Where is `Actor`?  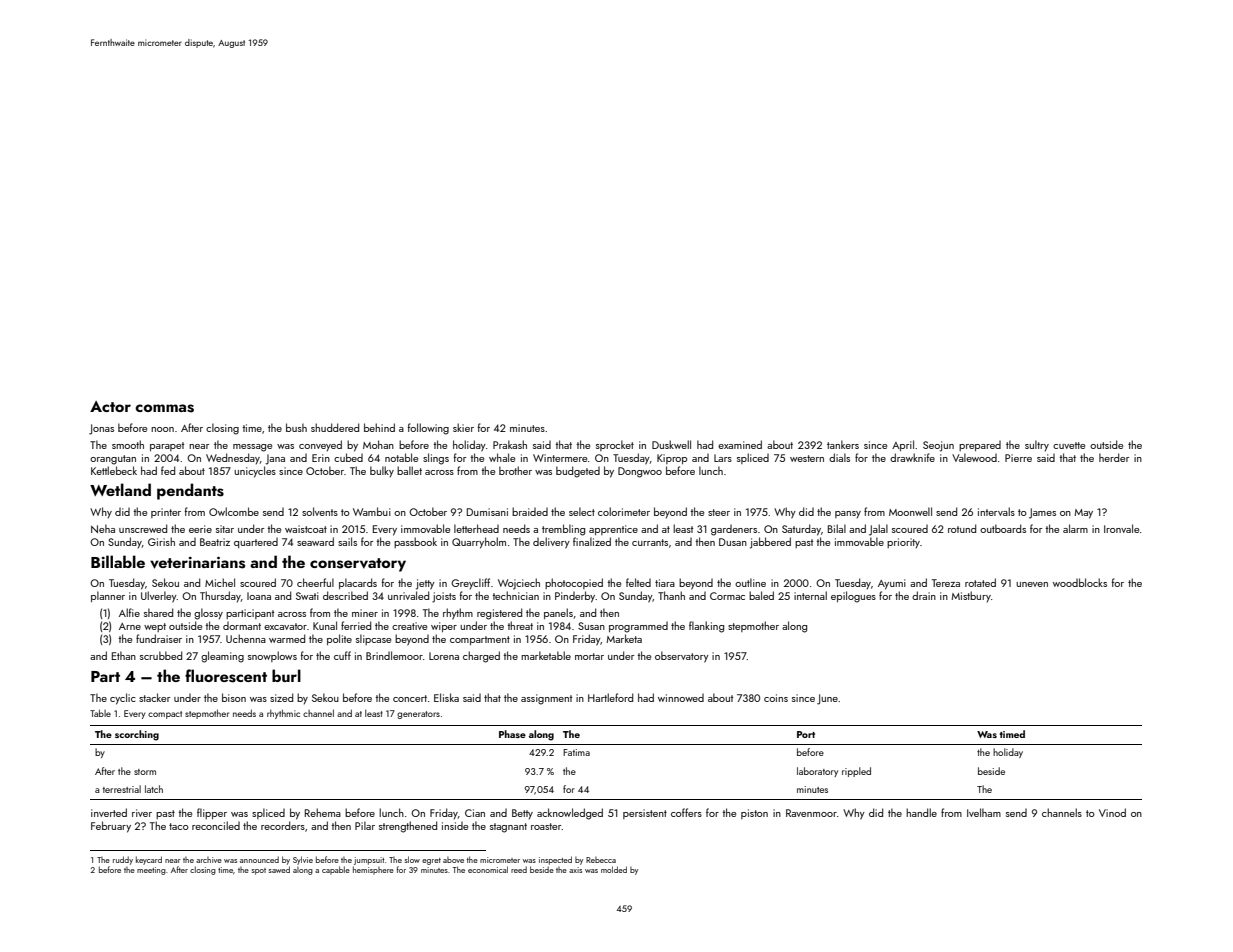 Actor is located at coordinates (110, 406).
